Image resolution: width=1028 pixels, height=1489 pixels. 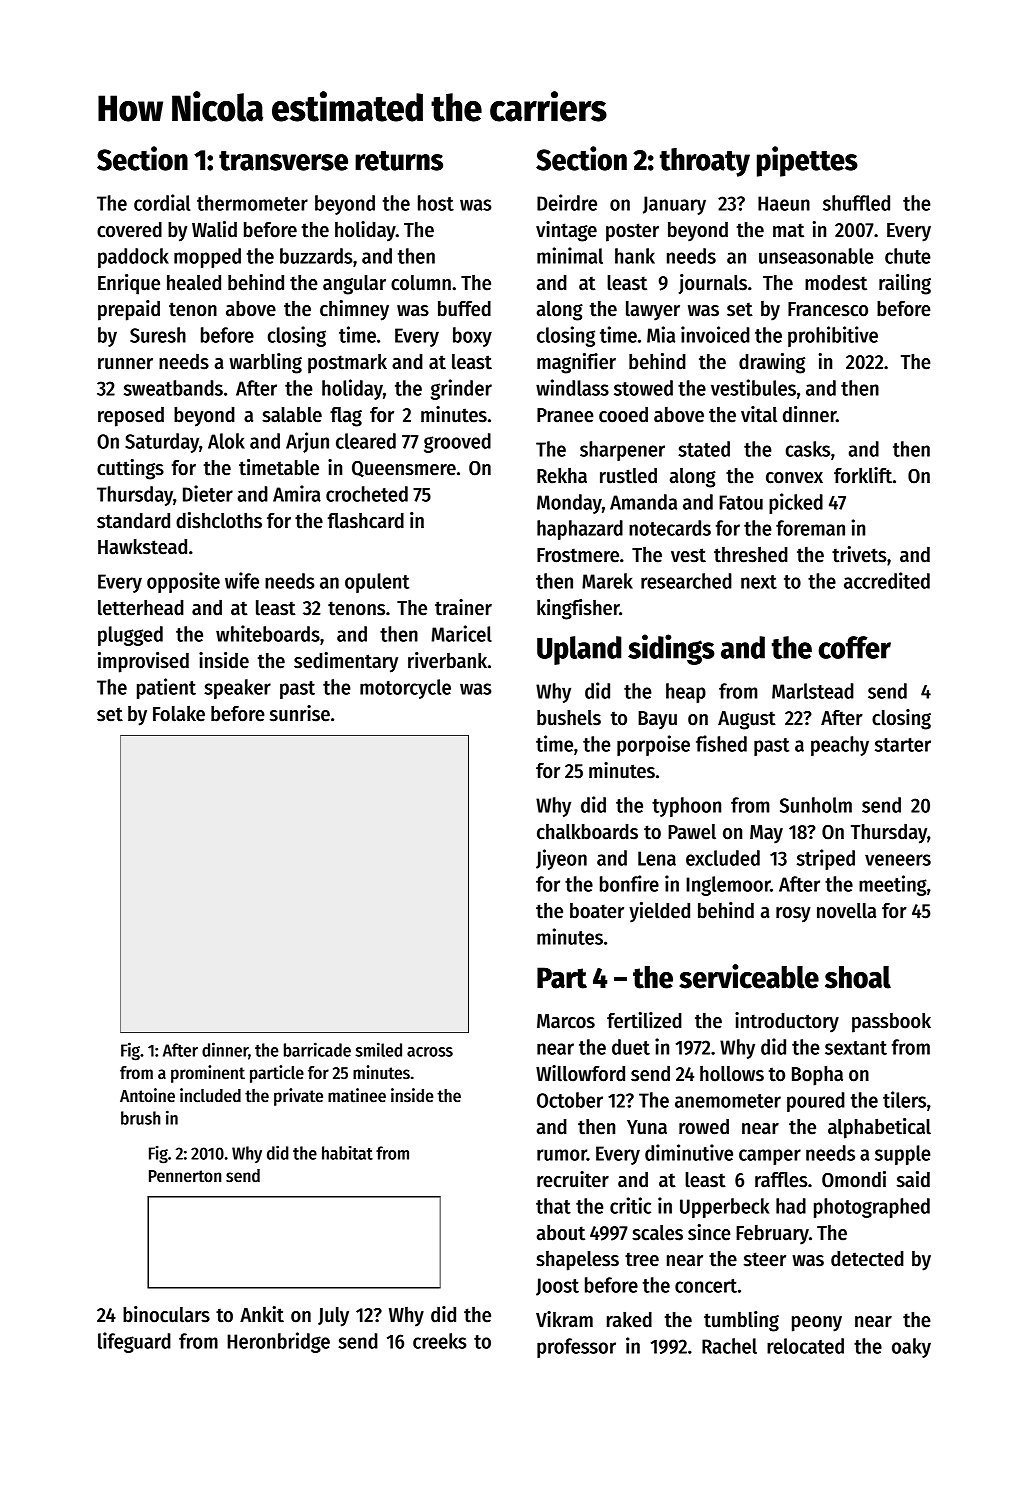 What do you see at coordinates (863, 475) in the screenshot?
I see `forklift` at bounding box center [863, 475].
